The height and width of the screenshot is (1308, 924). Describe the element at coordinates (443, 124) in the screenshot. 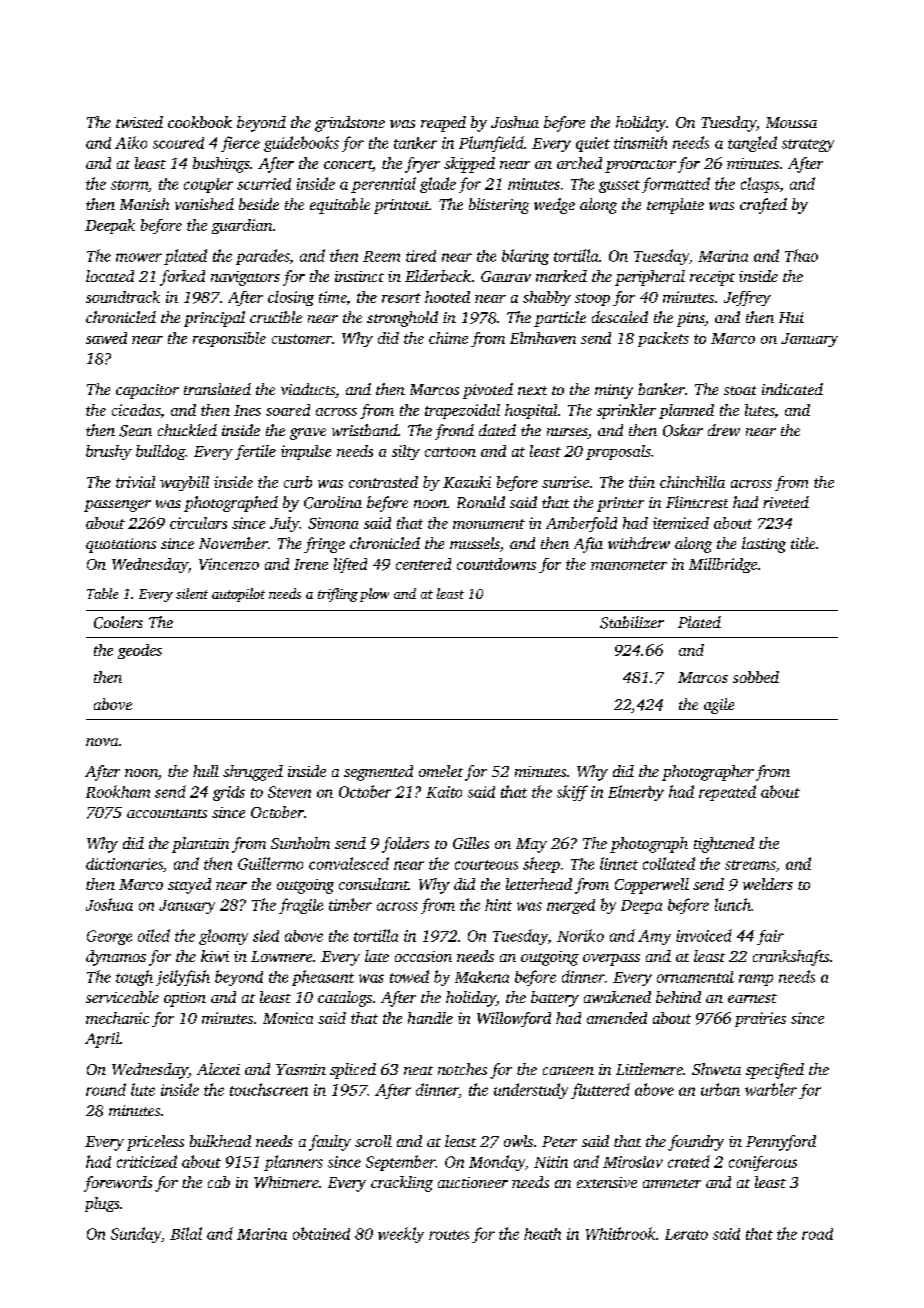

I see `reaped` at that location.
